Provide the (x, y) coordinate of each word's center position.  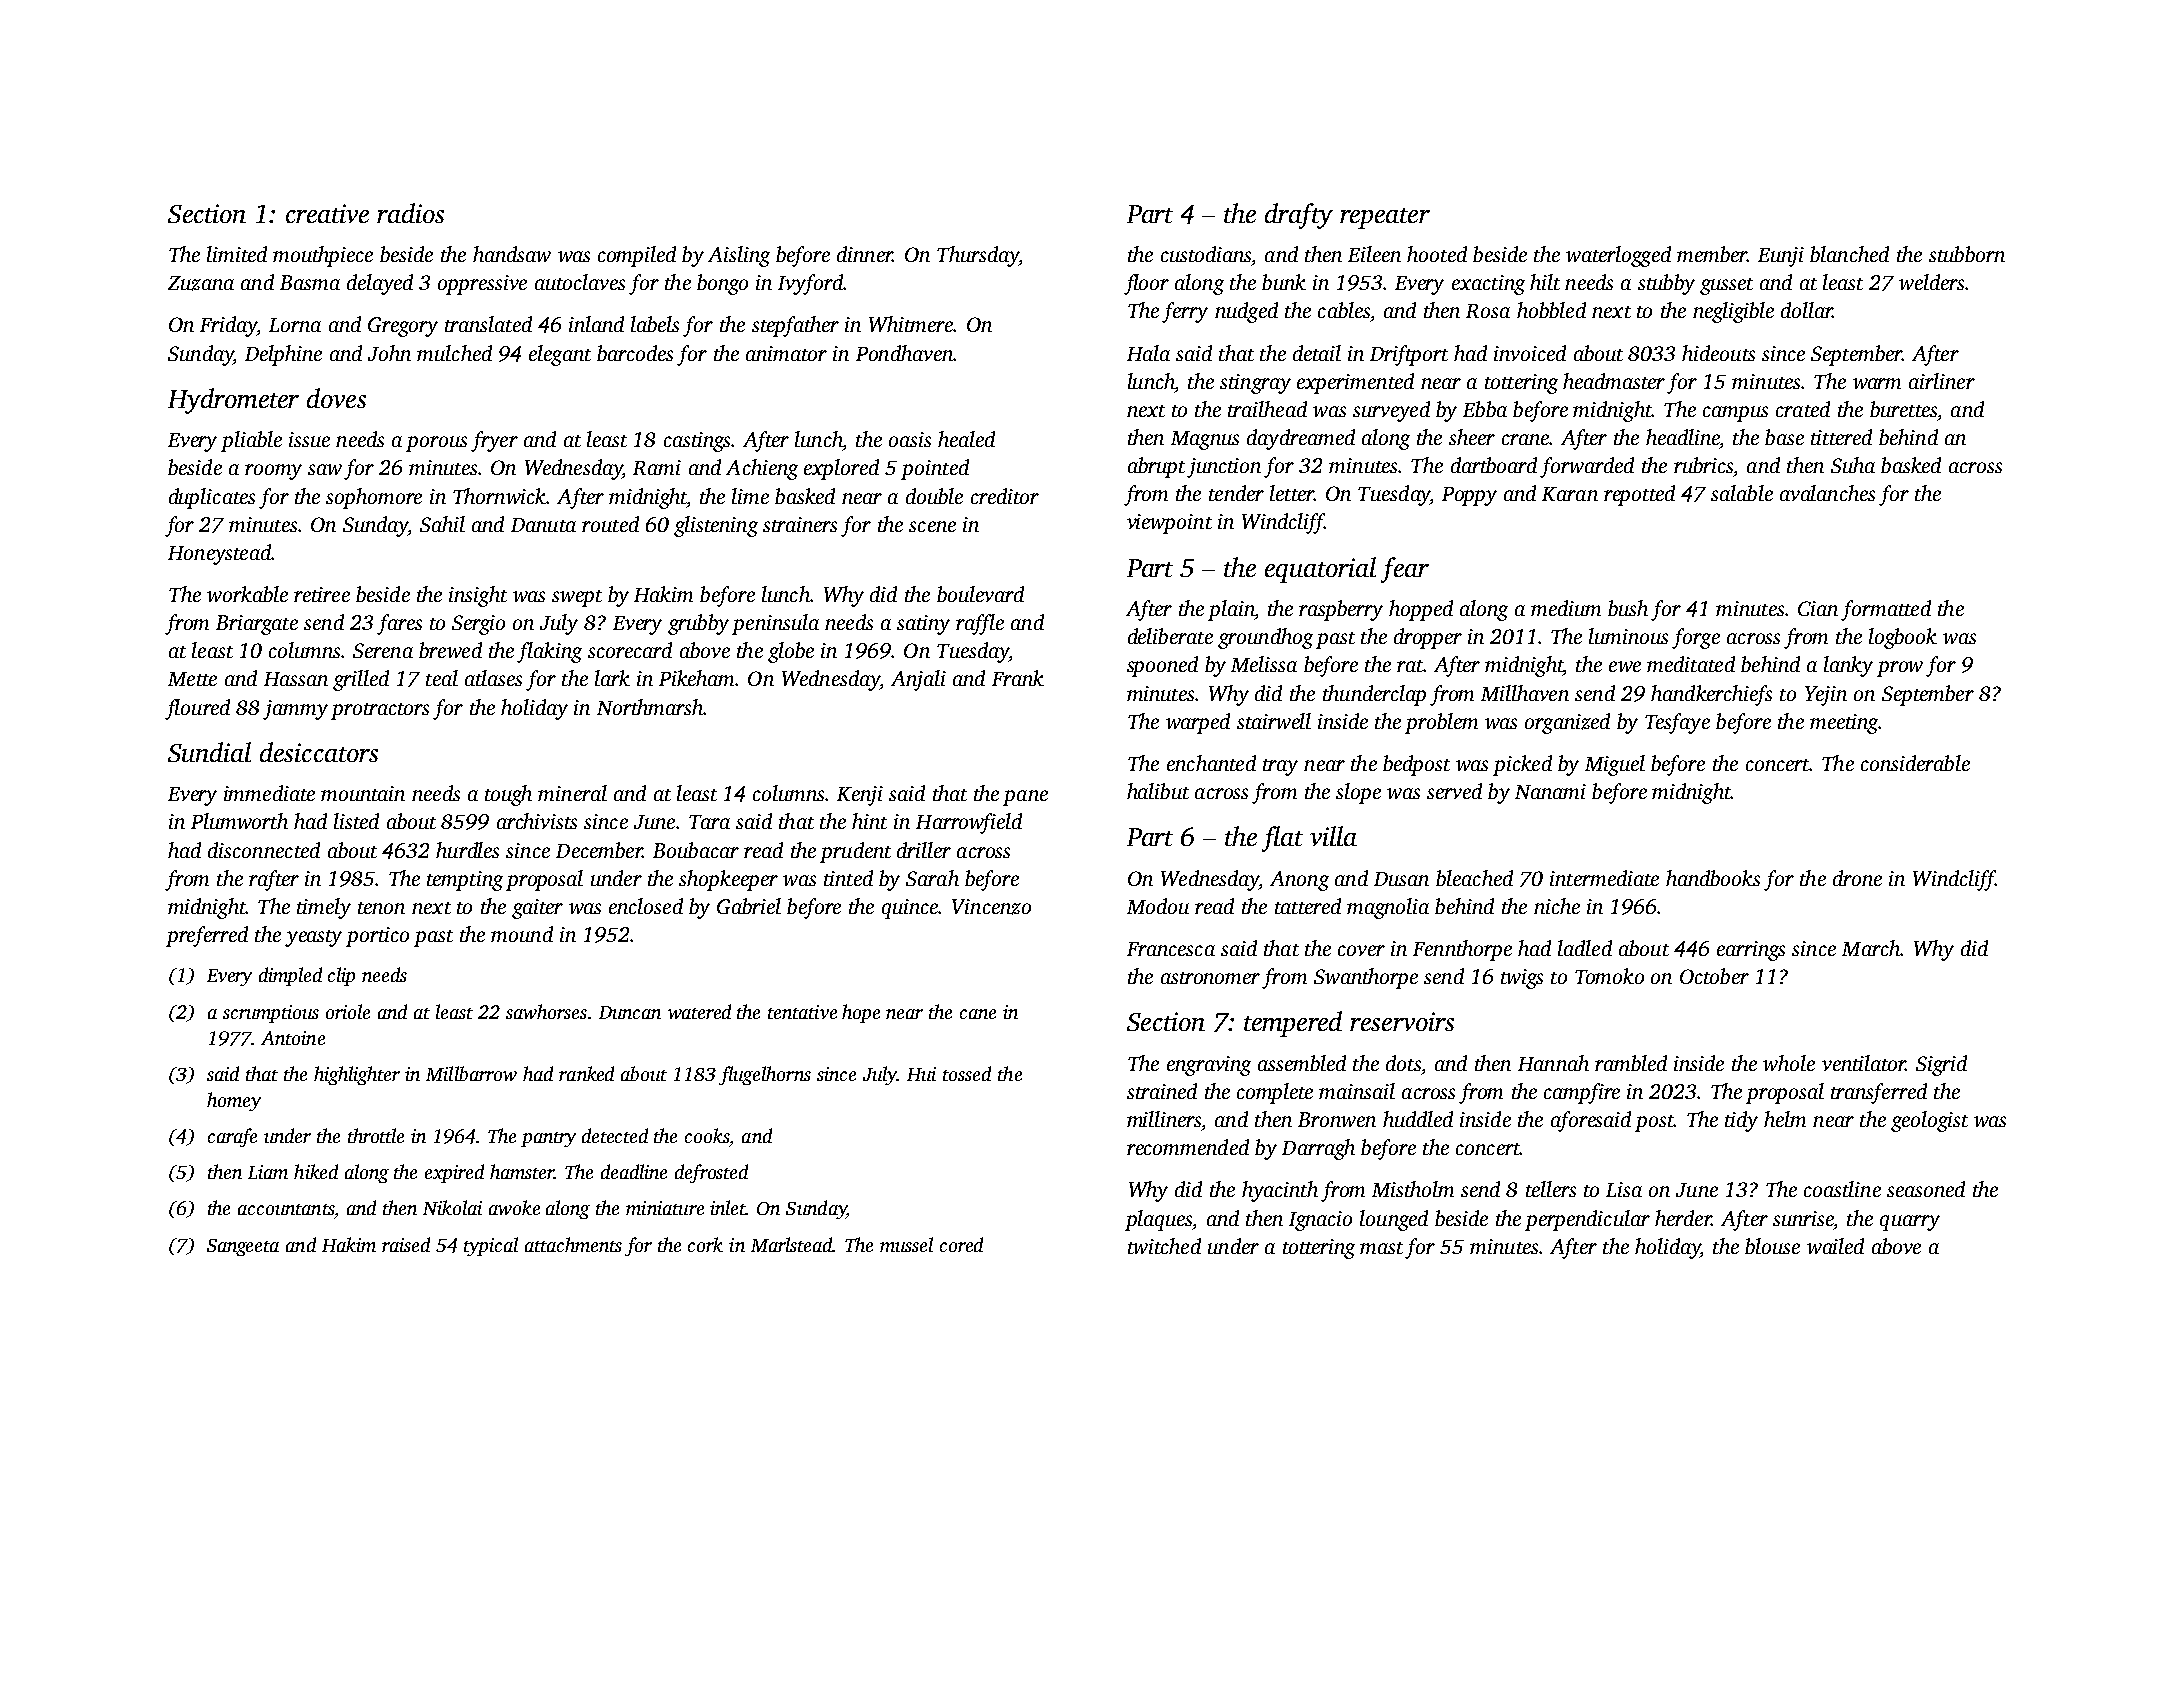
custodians (1206, 254)
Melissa (1264, 664)
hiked (316, 1171)
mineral (572, 793)
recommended (1188, 1147)
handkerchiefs (1711, 695)
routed (610, 524)
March (1871, 948)
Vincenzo (991, 907)
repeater (1385, 218)
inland (596, 324)
